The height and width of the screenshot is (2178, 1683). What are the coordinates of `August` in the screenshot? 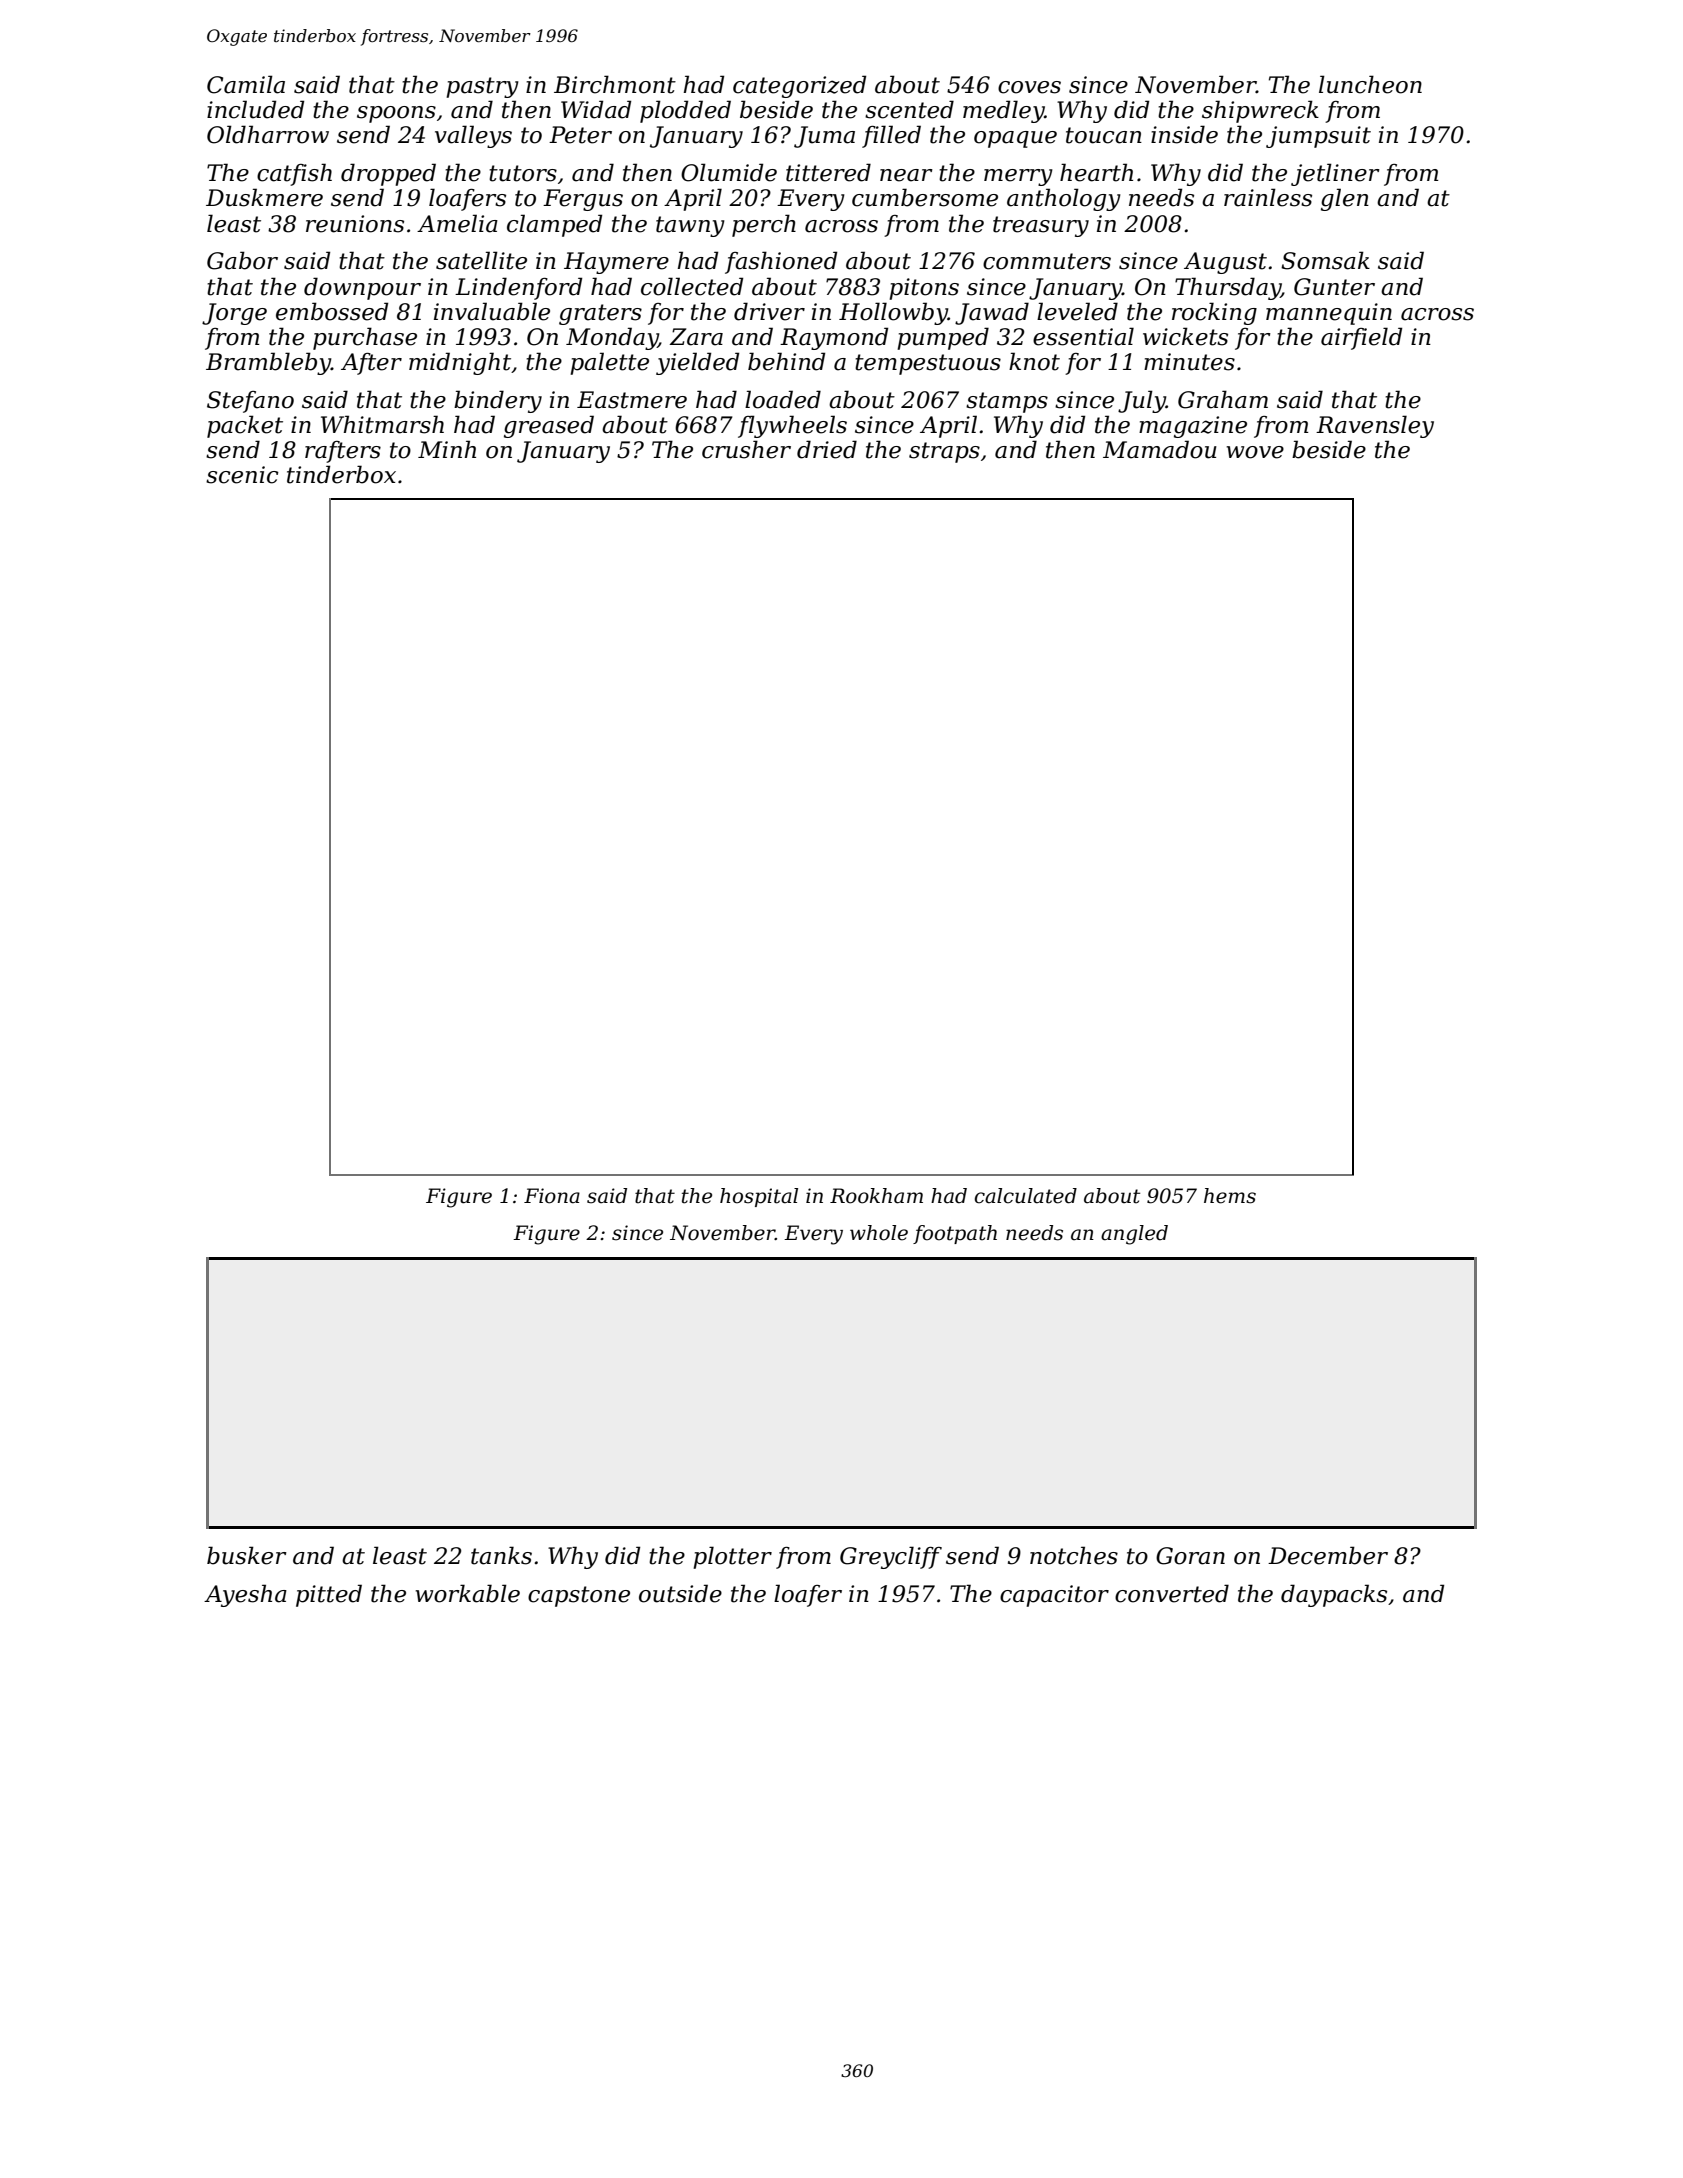 It's located at (1225, 263).
